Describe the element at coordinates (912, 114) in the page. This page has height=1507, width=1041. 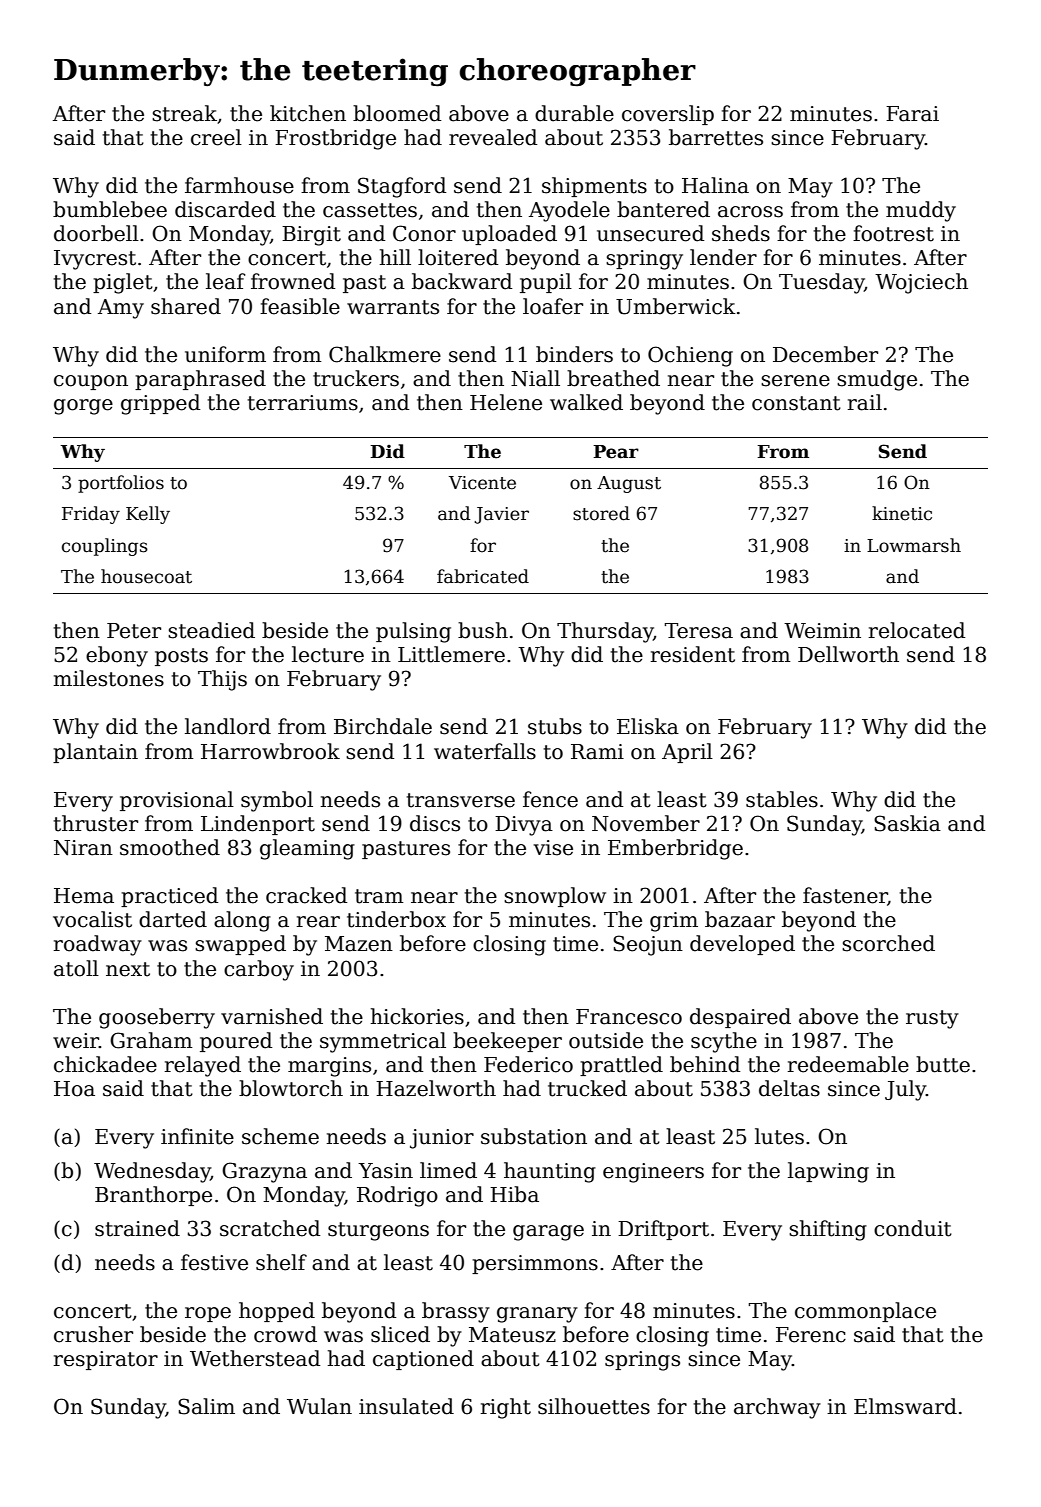
I see `Farai` at that location.
